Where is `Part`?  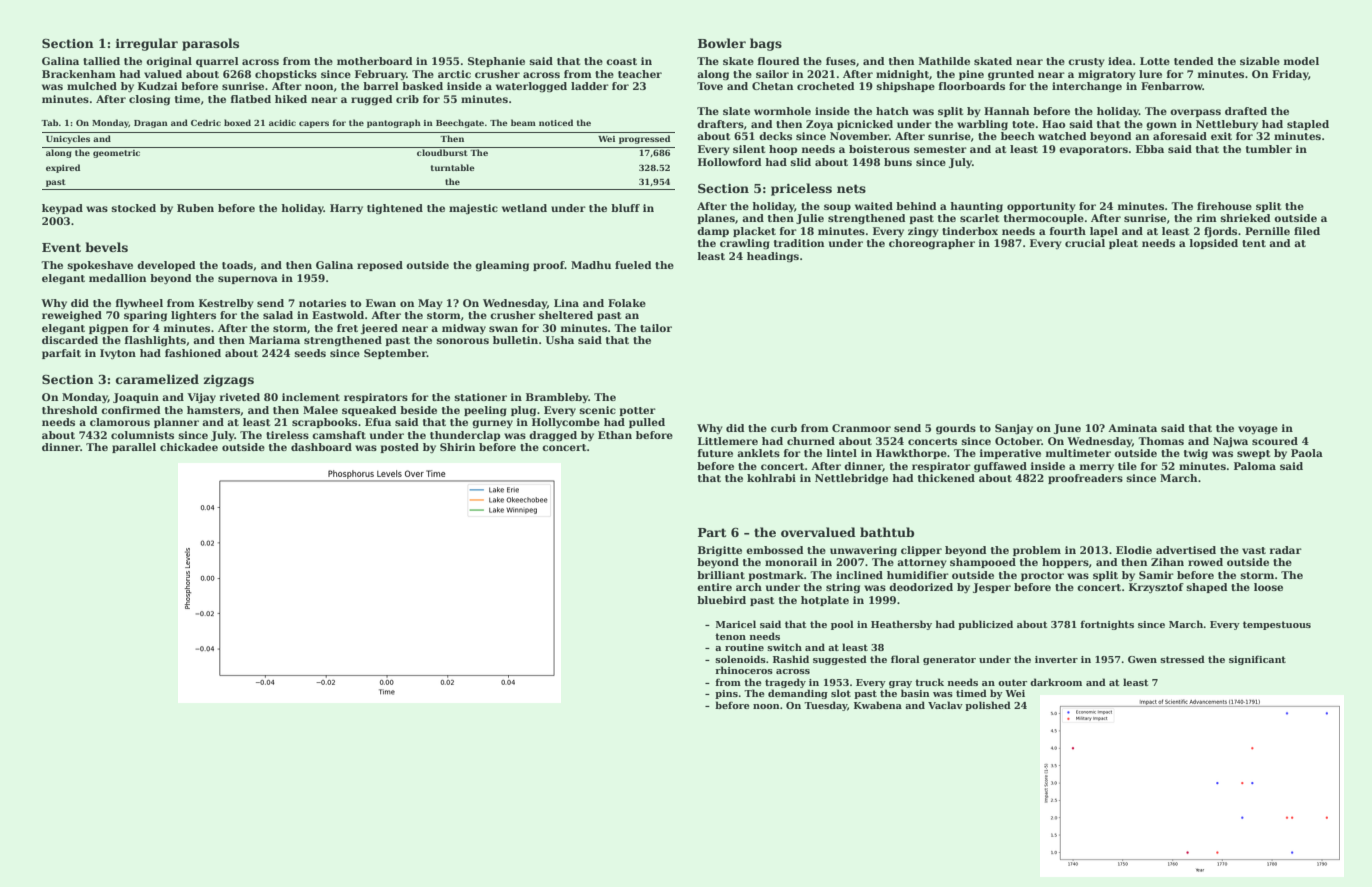
Part is located at coordinates (712, 532).
